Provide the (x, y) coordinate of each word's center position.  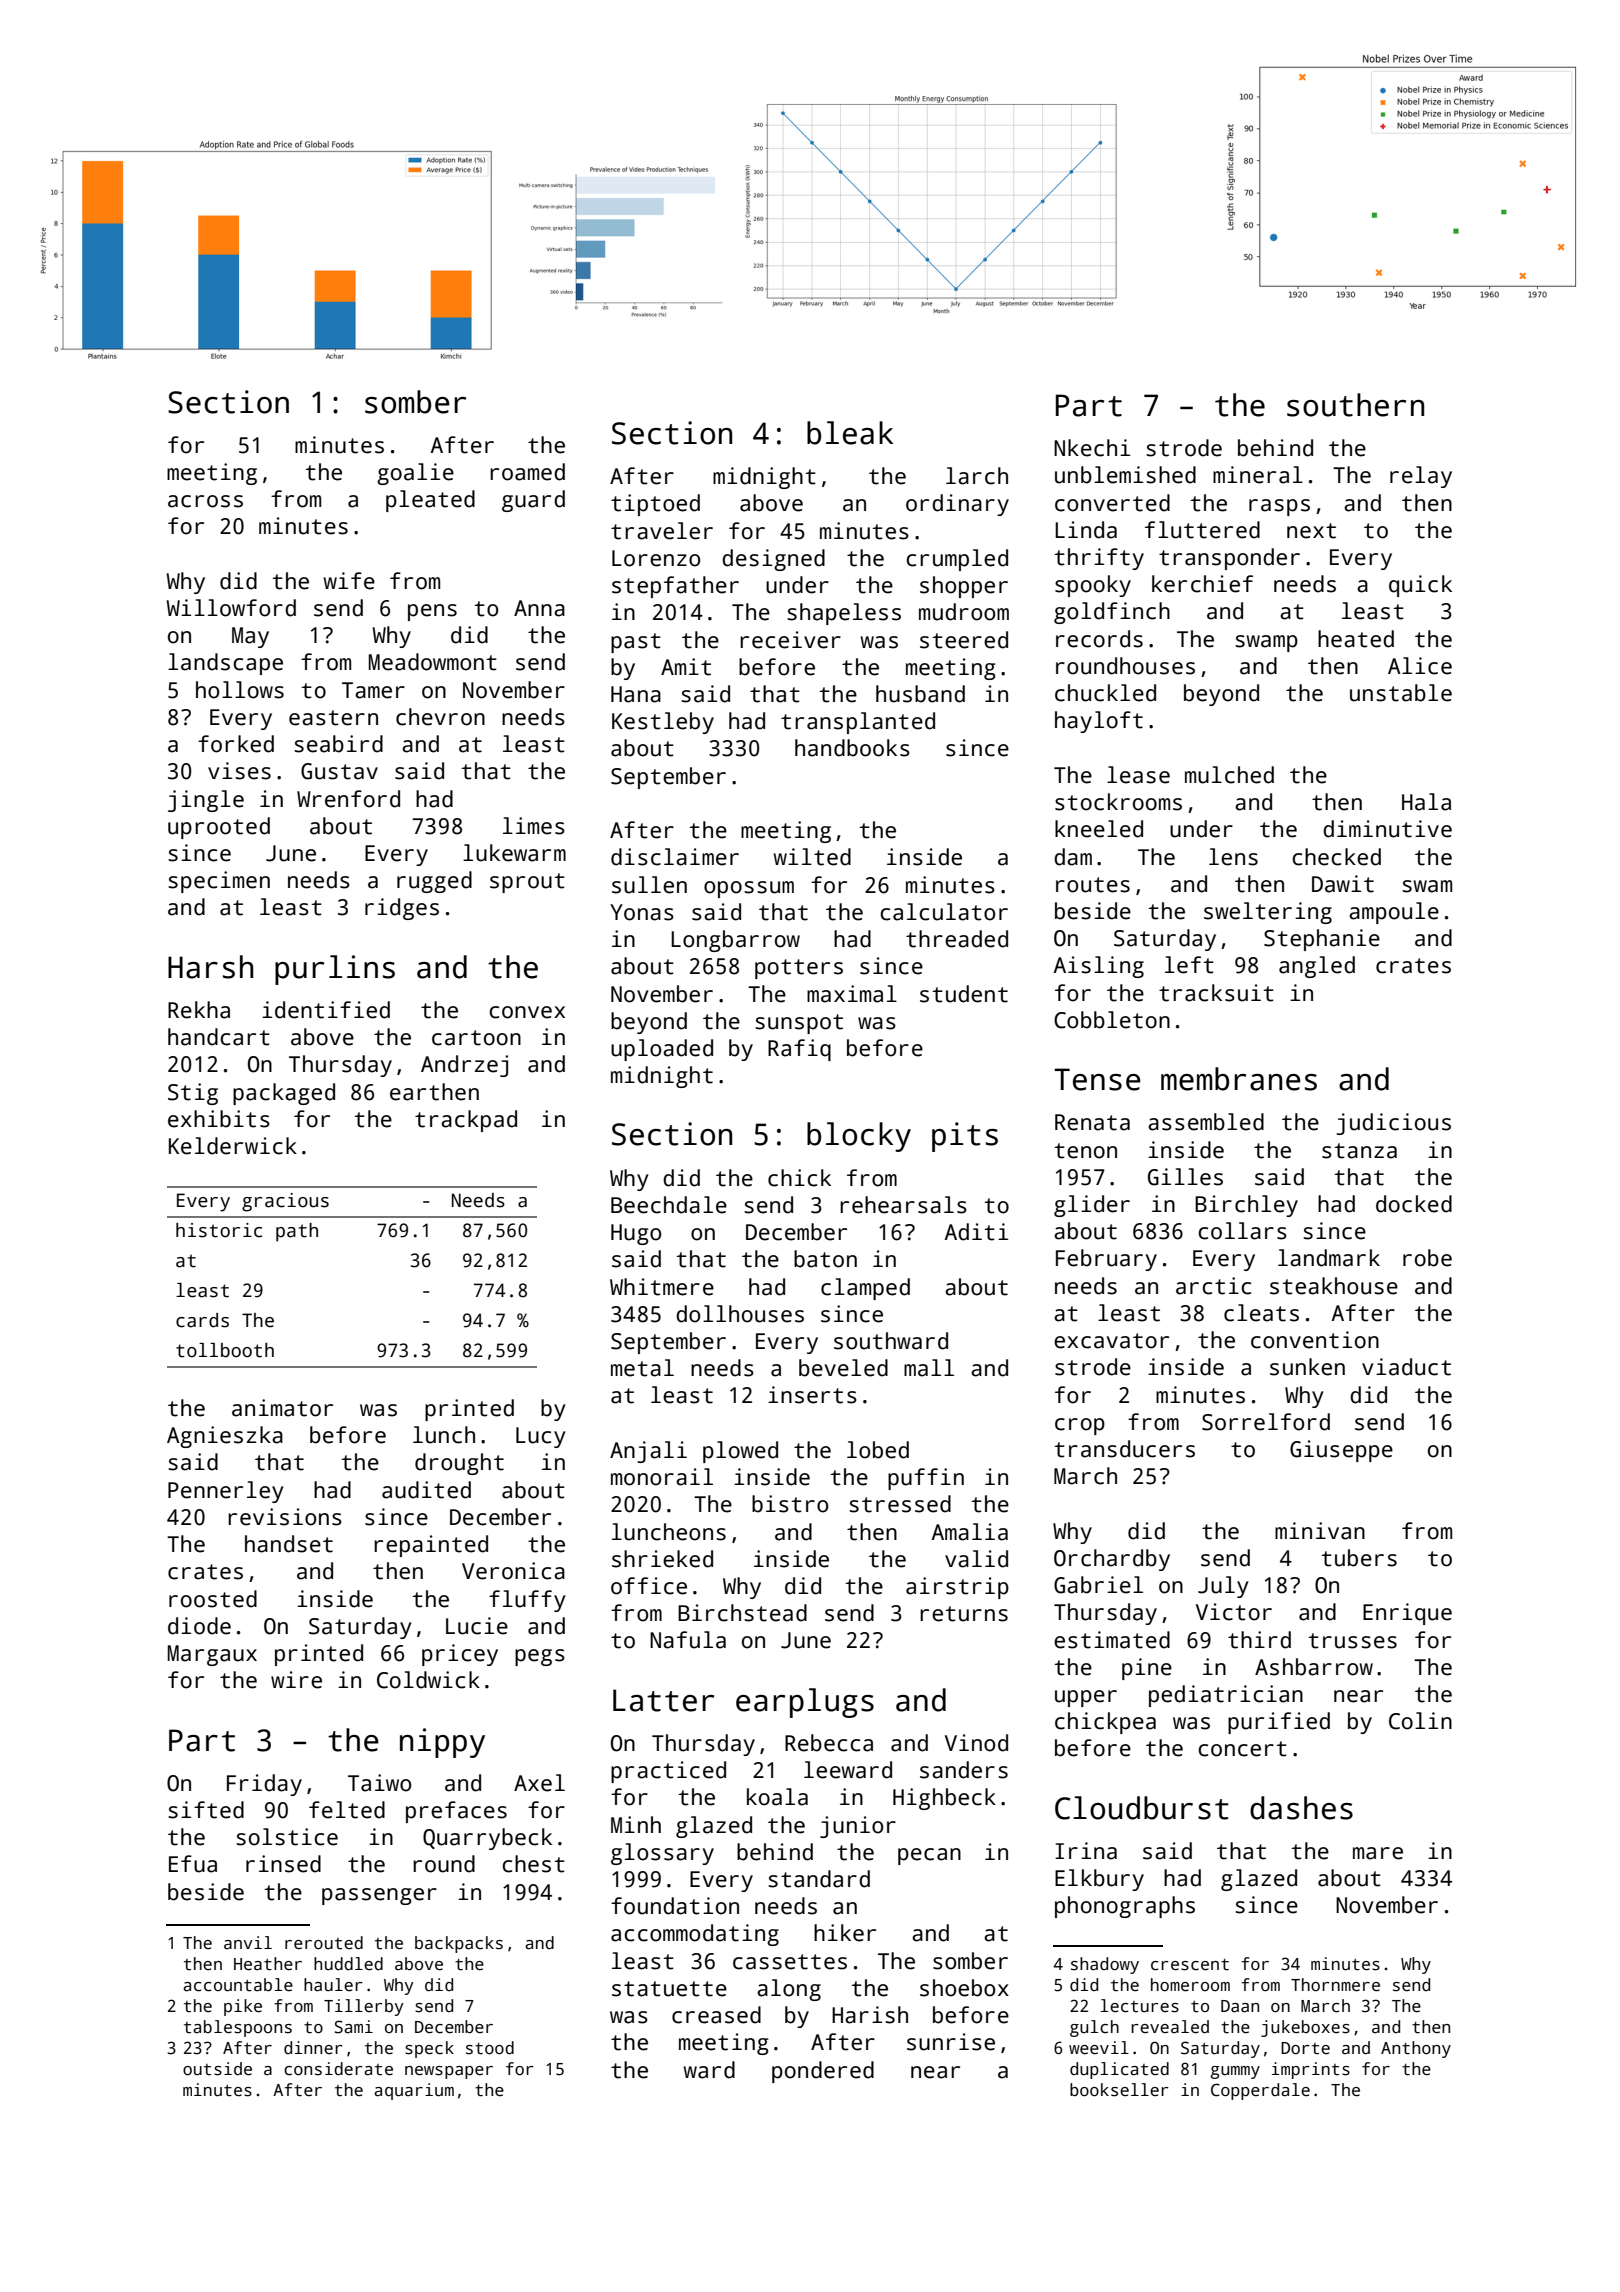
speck (429, 2049)
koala (777, 1797)
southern (1355, 405)
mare (1378, 1853)
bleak (850, 433)
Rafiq (799, 1050)
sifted (206, 1810)
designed (773, 560)
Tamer (373, 690)
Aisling (1098, 967)
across (205, 501)
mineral (1258, 475)
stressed (900, 1504)
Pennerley (226, 1492)
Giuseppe (1341, 1451)
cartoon (476, 1038)
